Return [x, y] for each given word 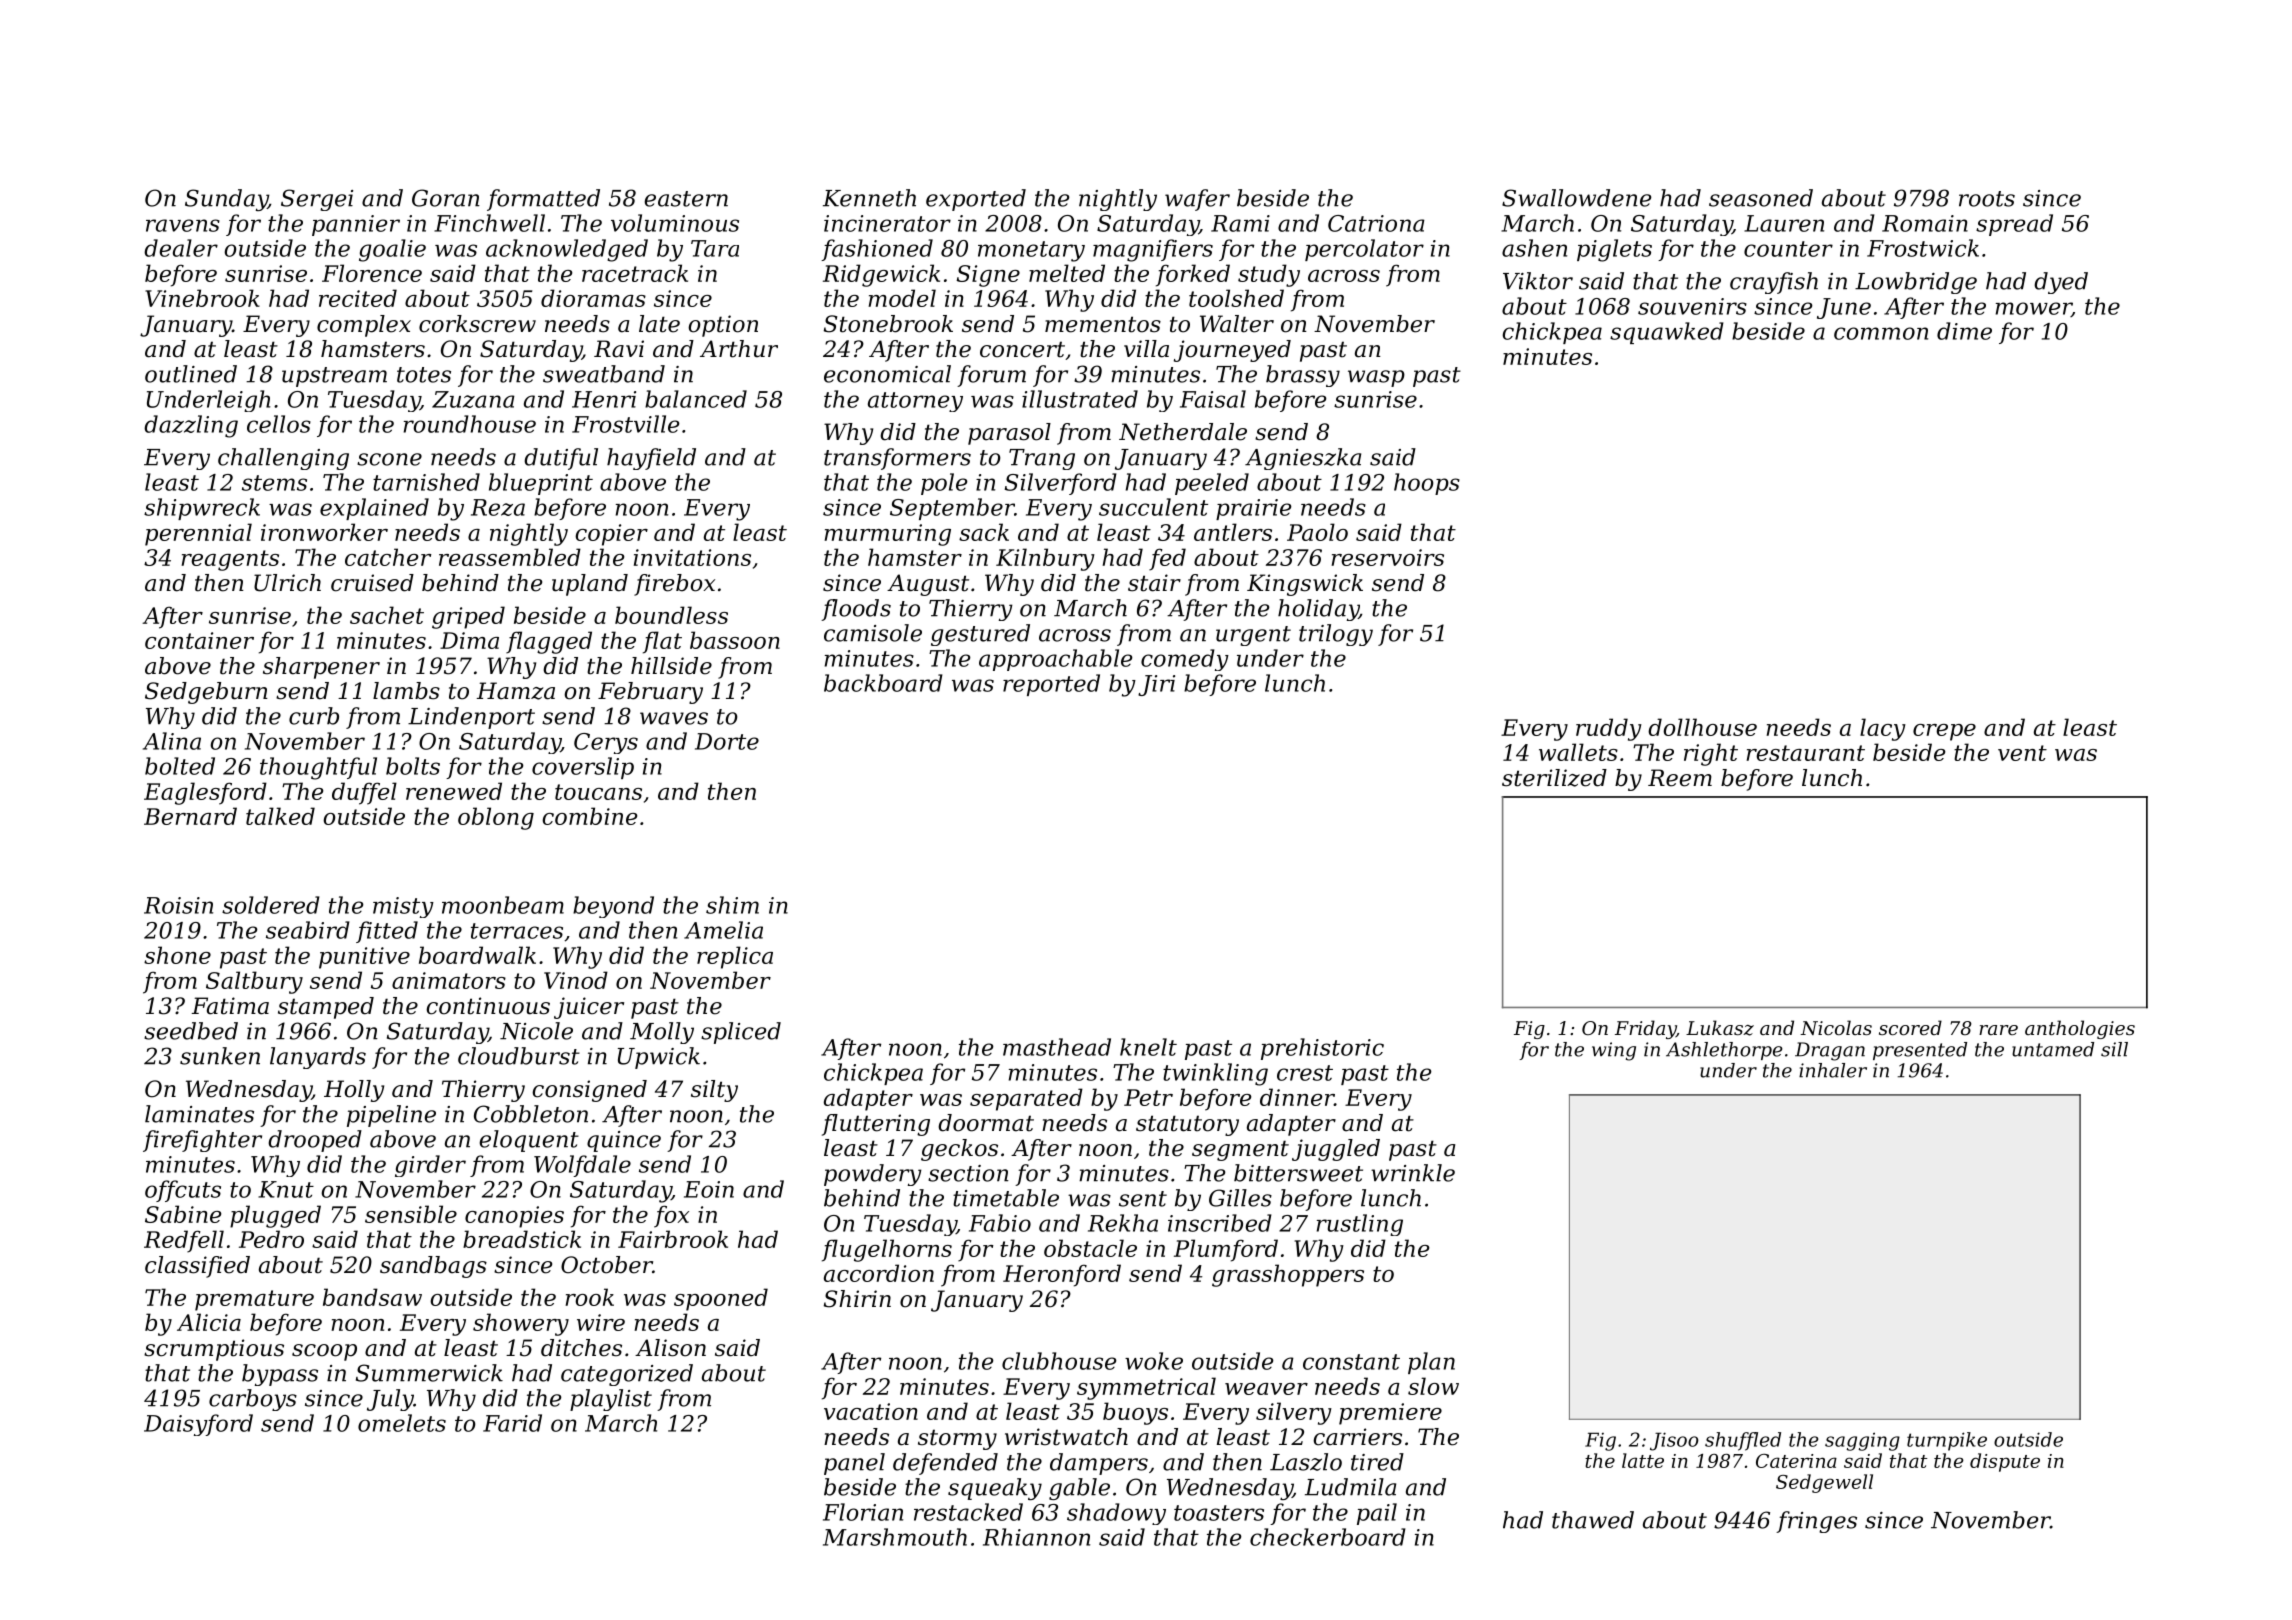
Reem [1680, 778]
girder [430, 1166]
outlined [191, 374]
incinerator [887, 223]
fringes [1816, 1522]
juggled [1336, 1150]
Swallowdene [1576, 198]
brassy [1303, 376]
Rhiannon [1036, 1537]
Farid [512, 1423]
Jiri [1156, 685]
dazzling [191, 426]
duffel [364, 793]
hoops [1427, 484]
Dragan [1830, 1051]
